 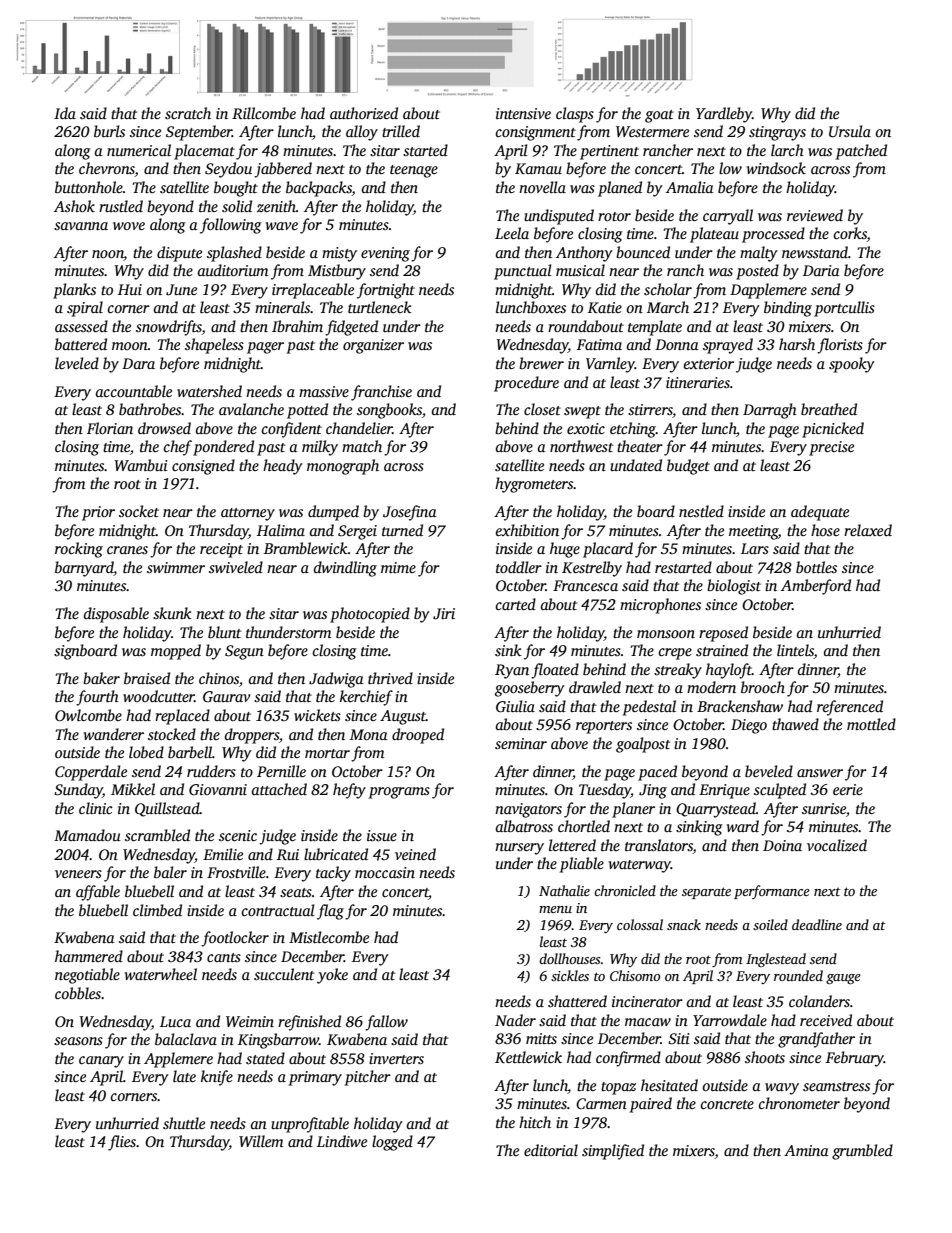 I want to click on deadline, so click(x=817, y=924).
